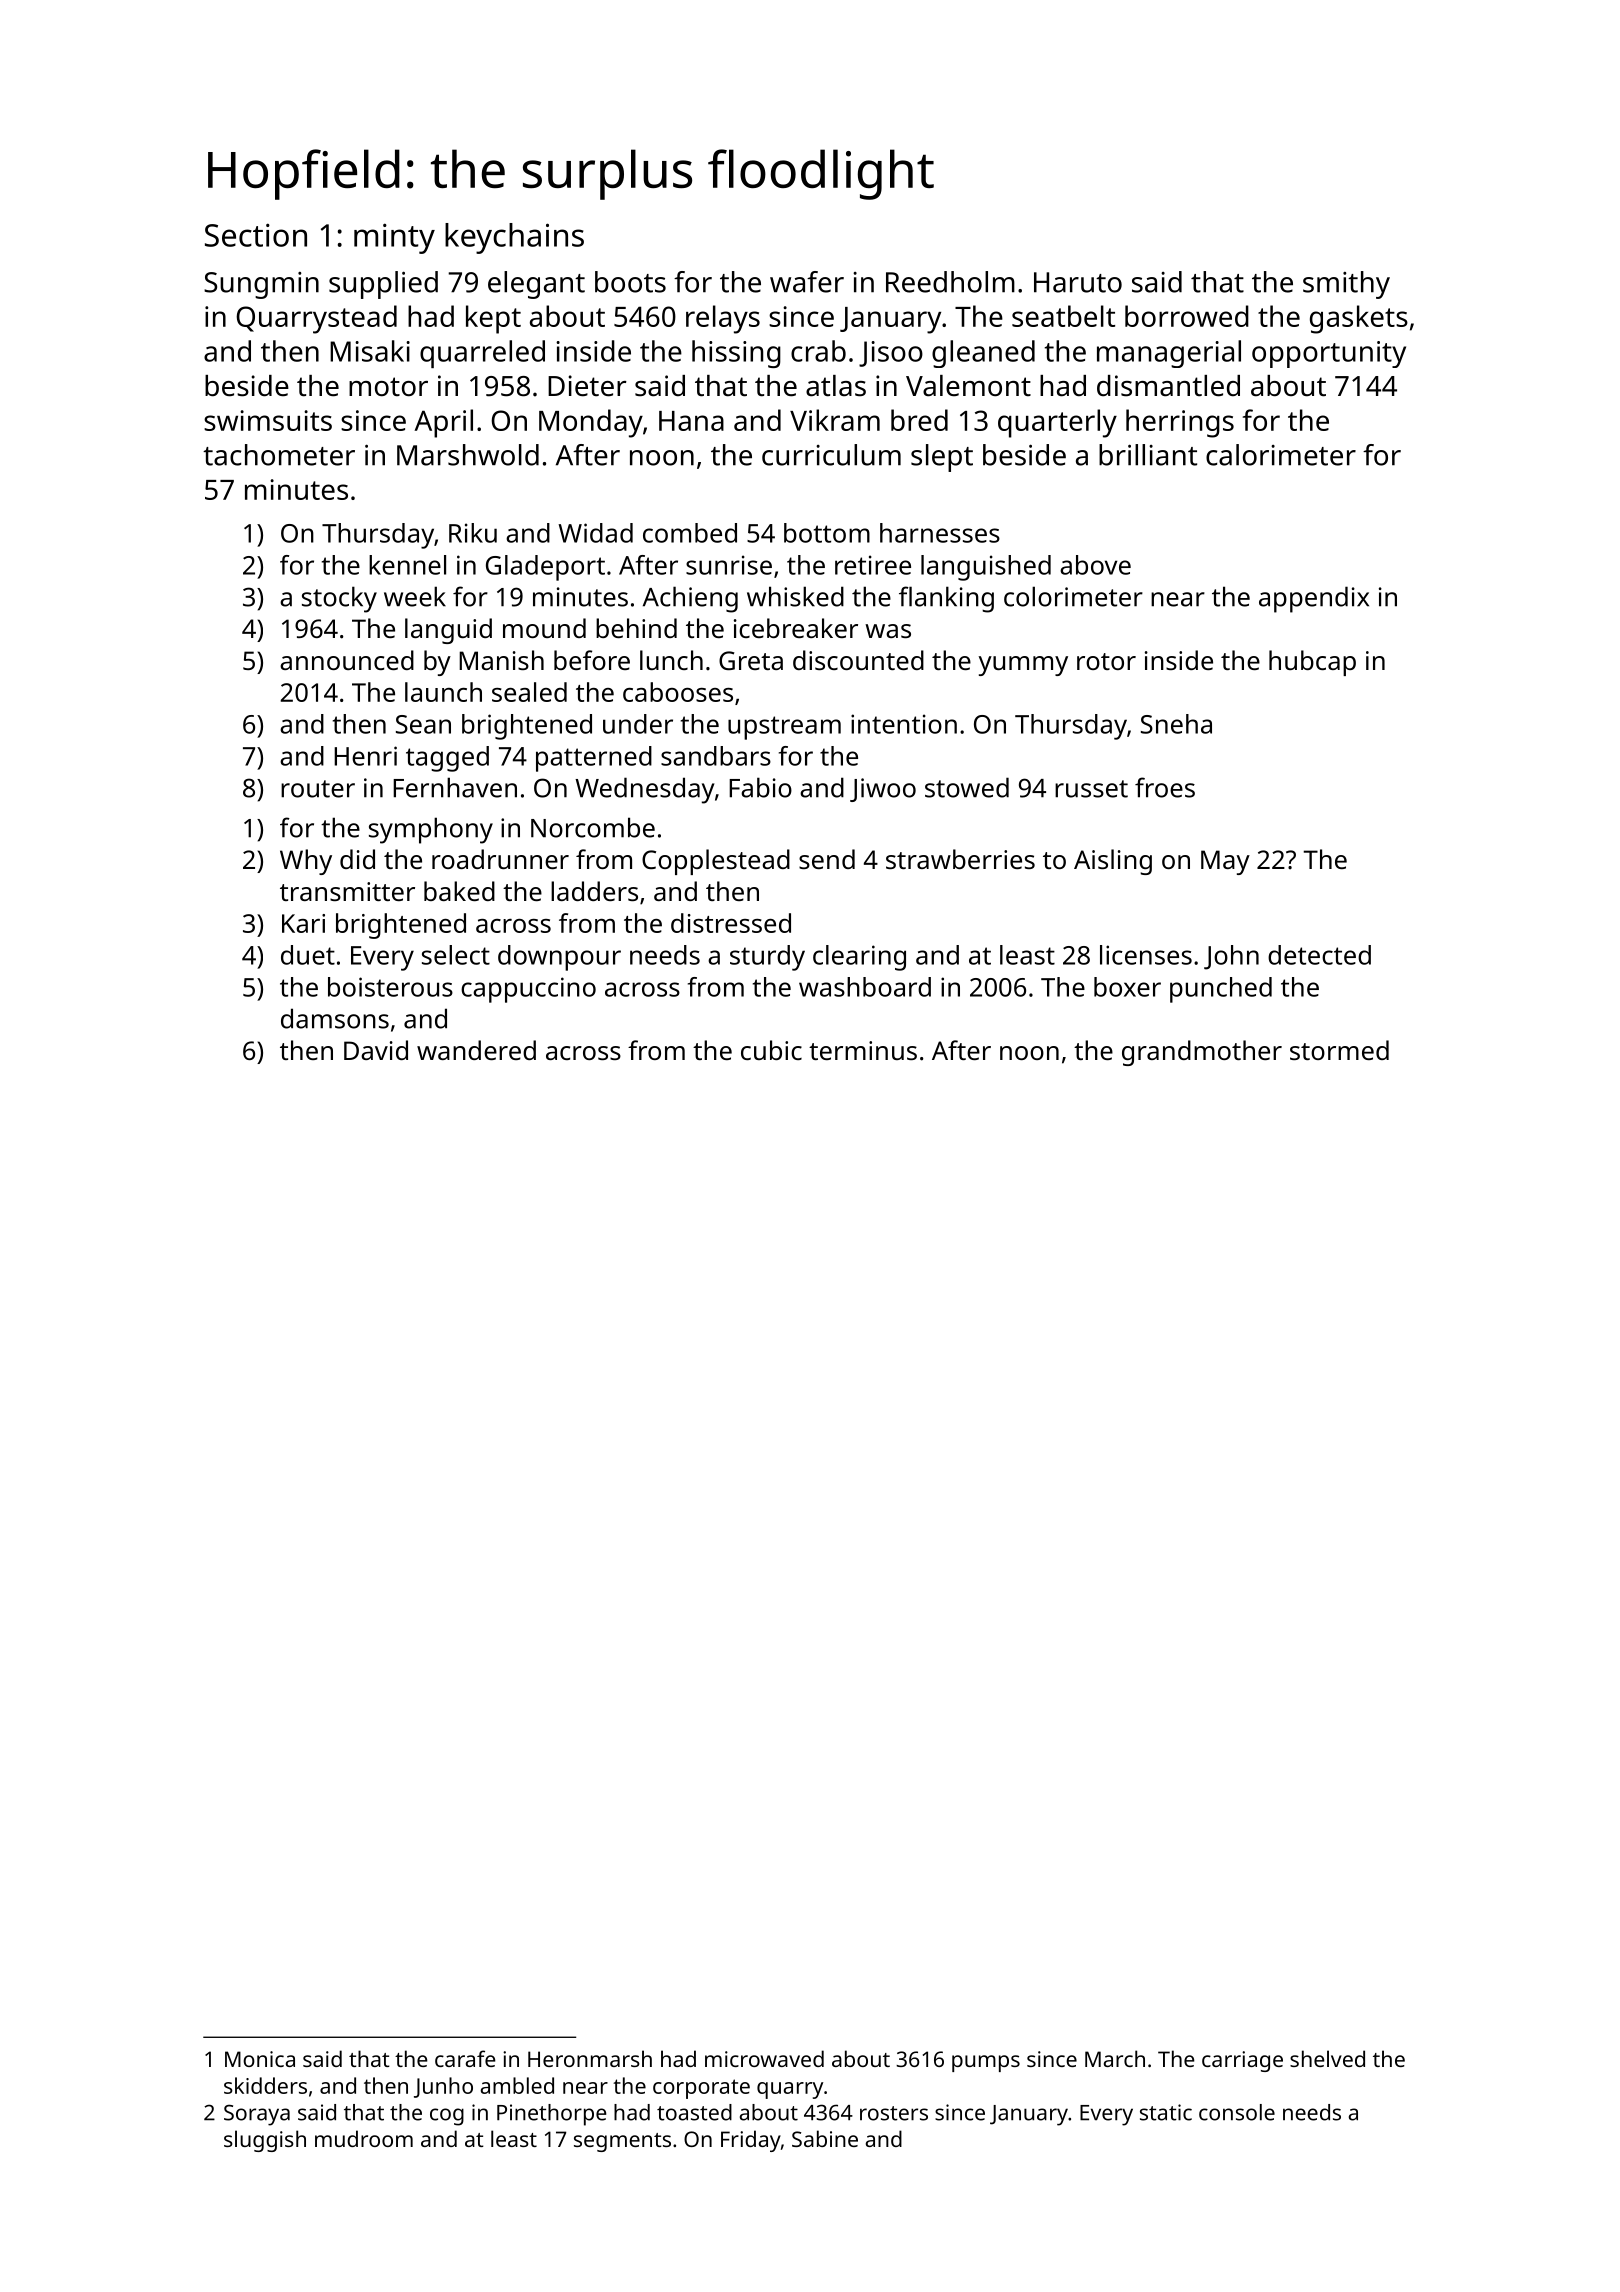 The width and height of the screenshot is (1620, 2292). Describe the element at coordinates (771, 1050) in the screenshot. I see `cubic` at that location.
